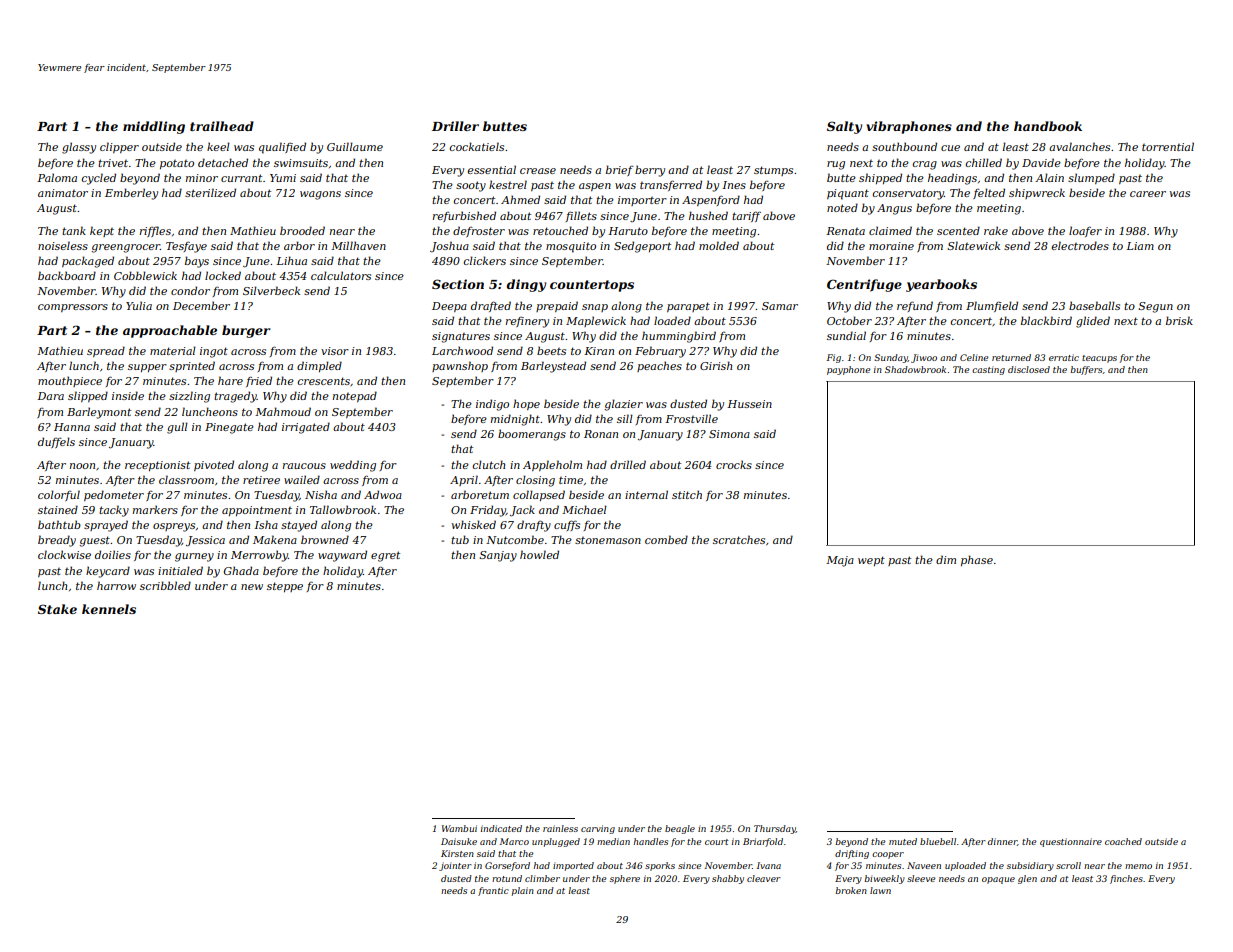 This document has height=952, width=1233. What do you see at coordinates (623, 405) in the document?
I see `glazier` at bounding box center [623, 405].
